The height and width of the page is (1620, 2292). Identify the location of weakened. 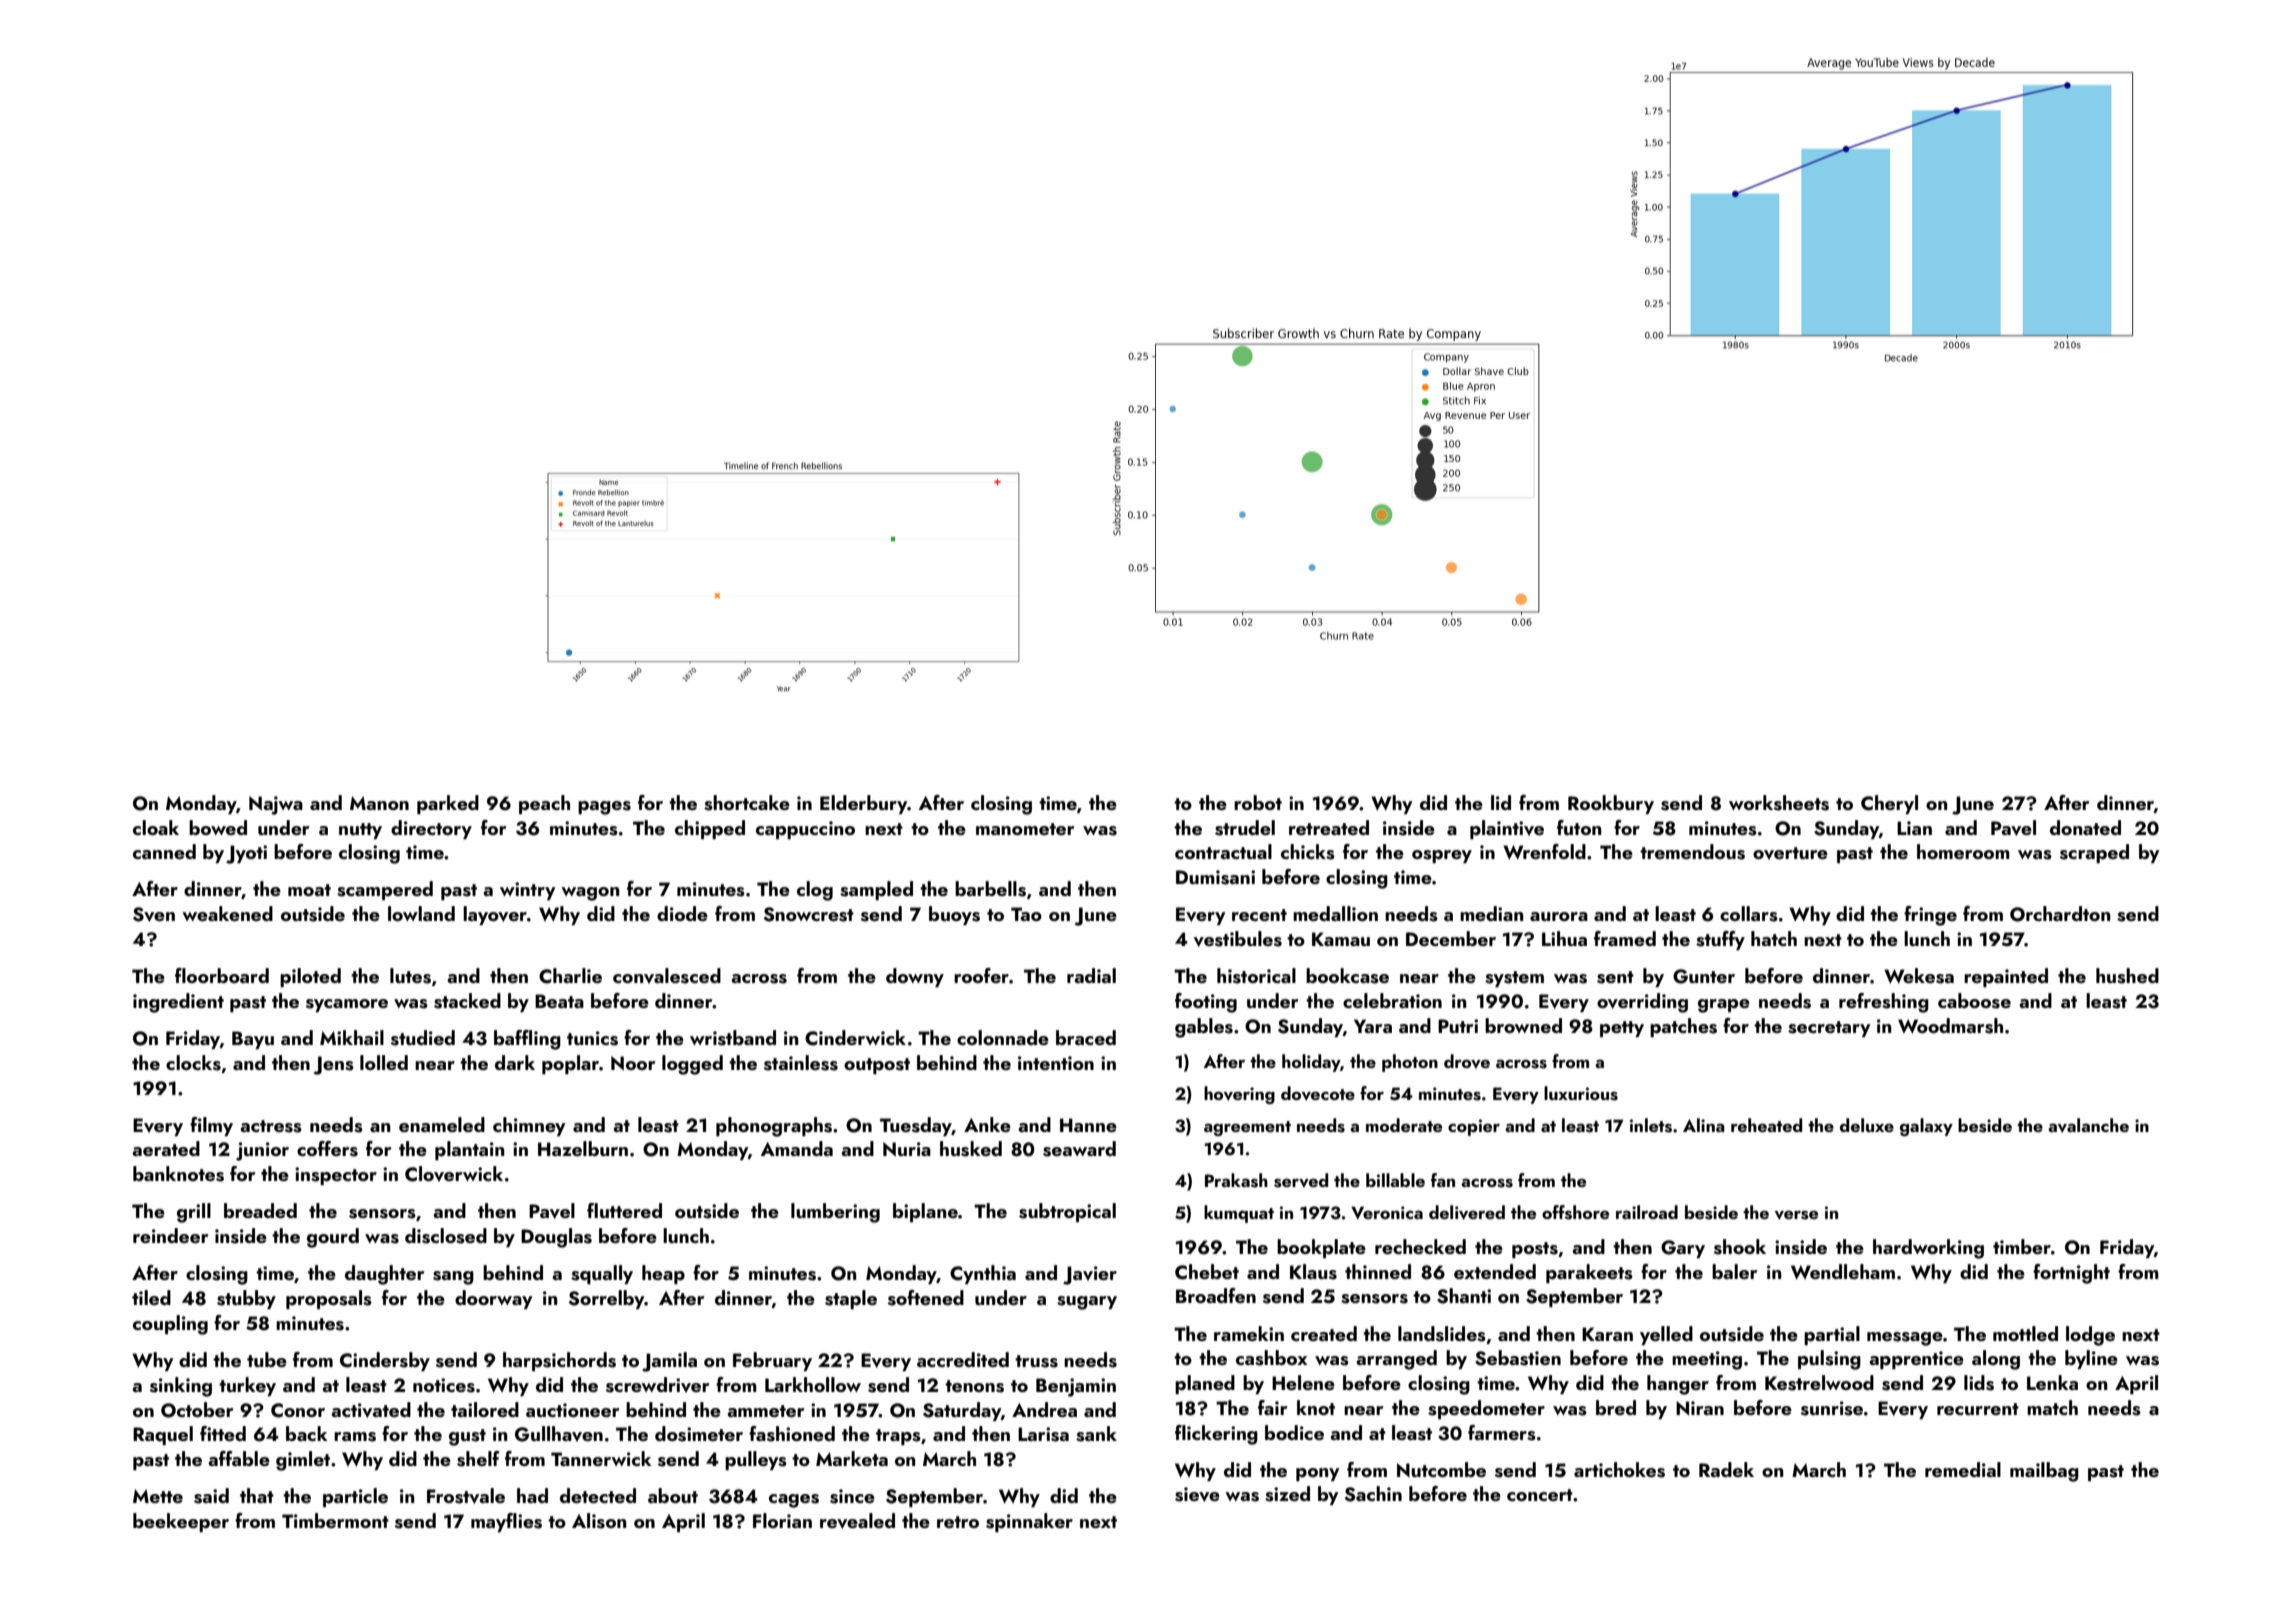
(227, 913).
